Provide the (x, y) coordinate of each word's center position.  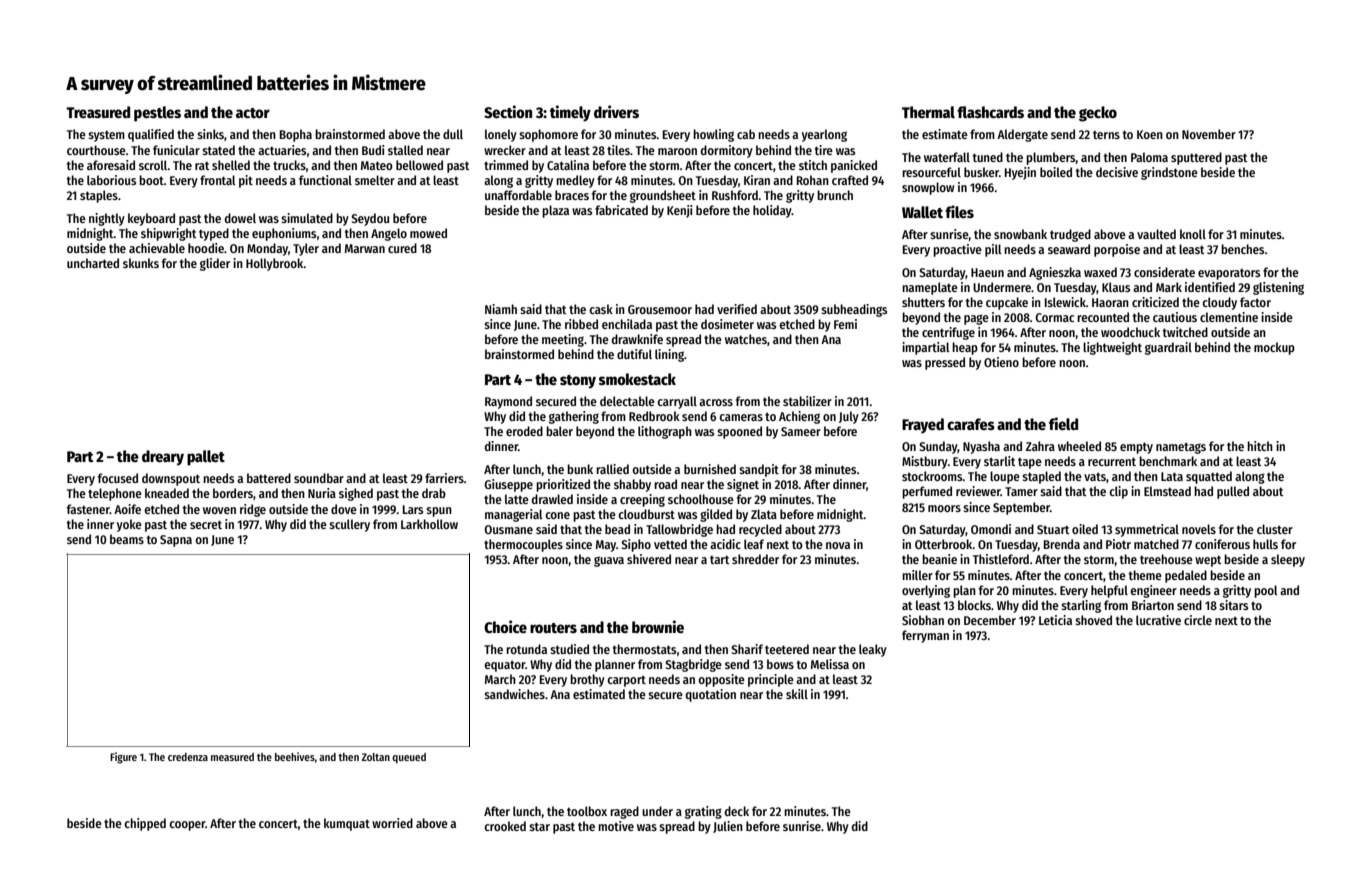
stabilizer (807, 401)
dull (453, 134)
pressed (945, 363)
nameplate (930, 288)
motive (616, 826)
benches (1242, 249)
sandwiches (514, 694)
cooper (187, 826)
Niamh (501, 309)
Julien (728, 827)
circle (1198, 620)
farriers (444, 478)
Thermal (928, 112)
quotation (711, 695)
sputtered (1196, 158)
